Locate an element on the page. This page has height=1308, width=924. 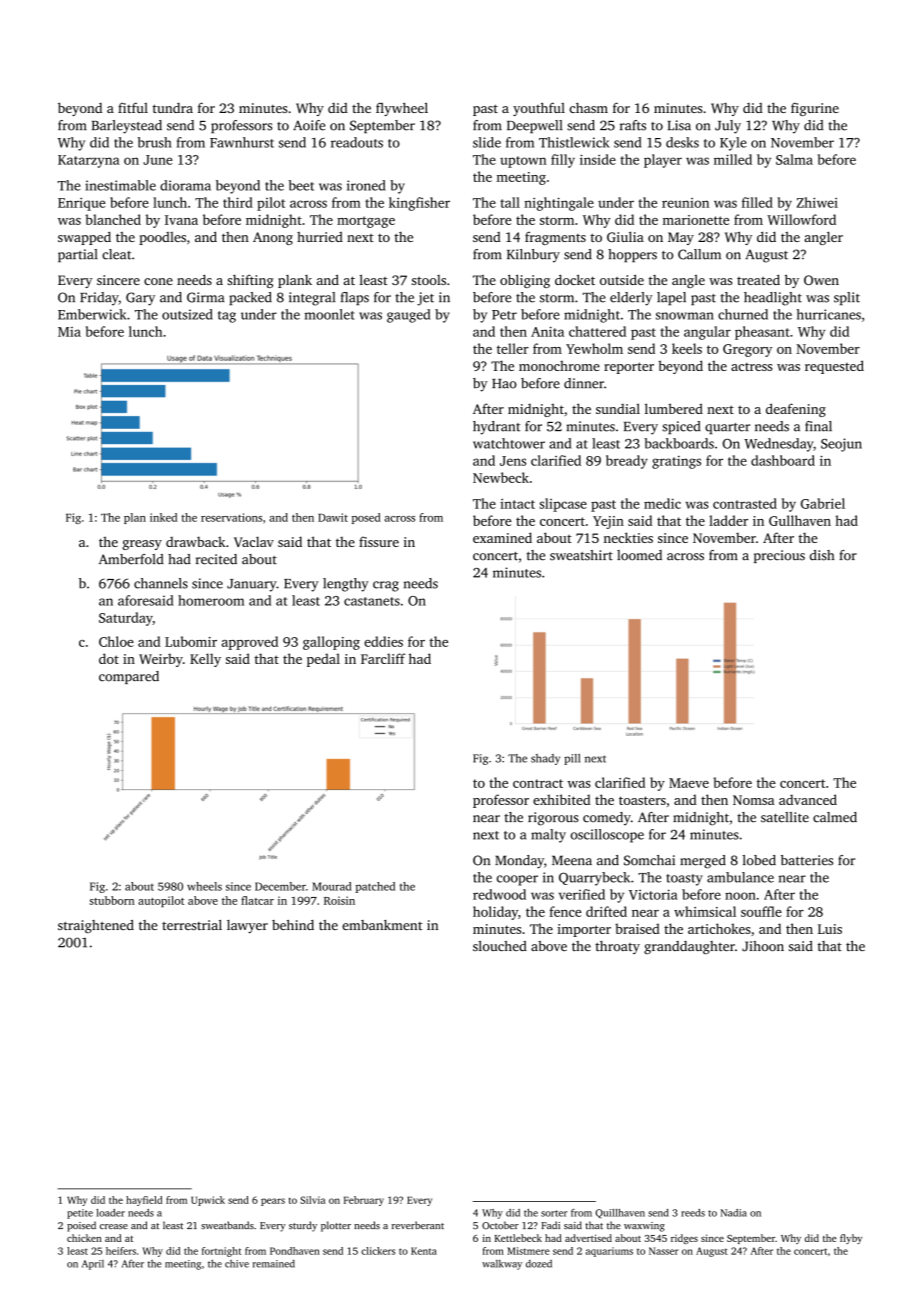
straightened is located at coordinates (96, 926).
